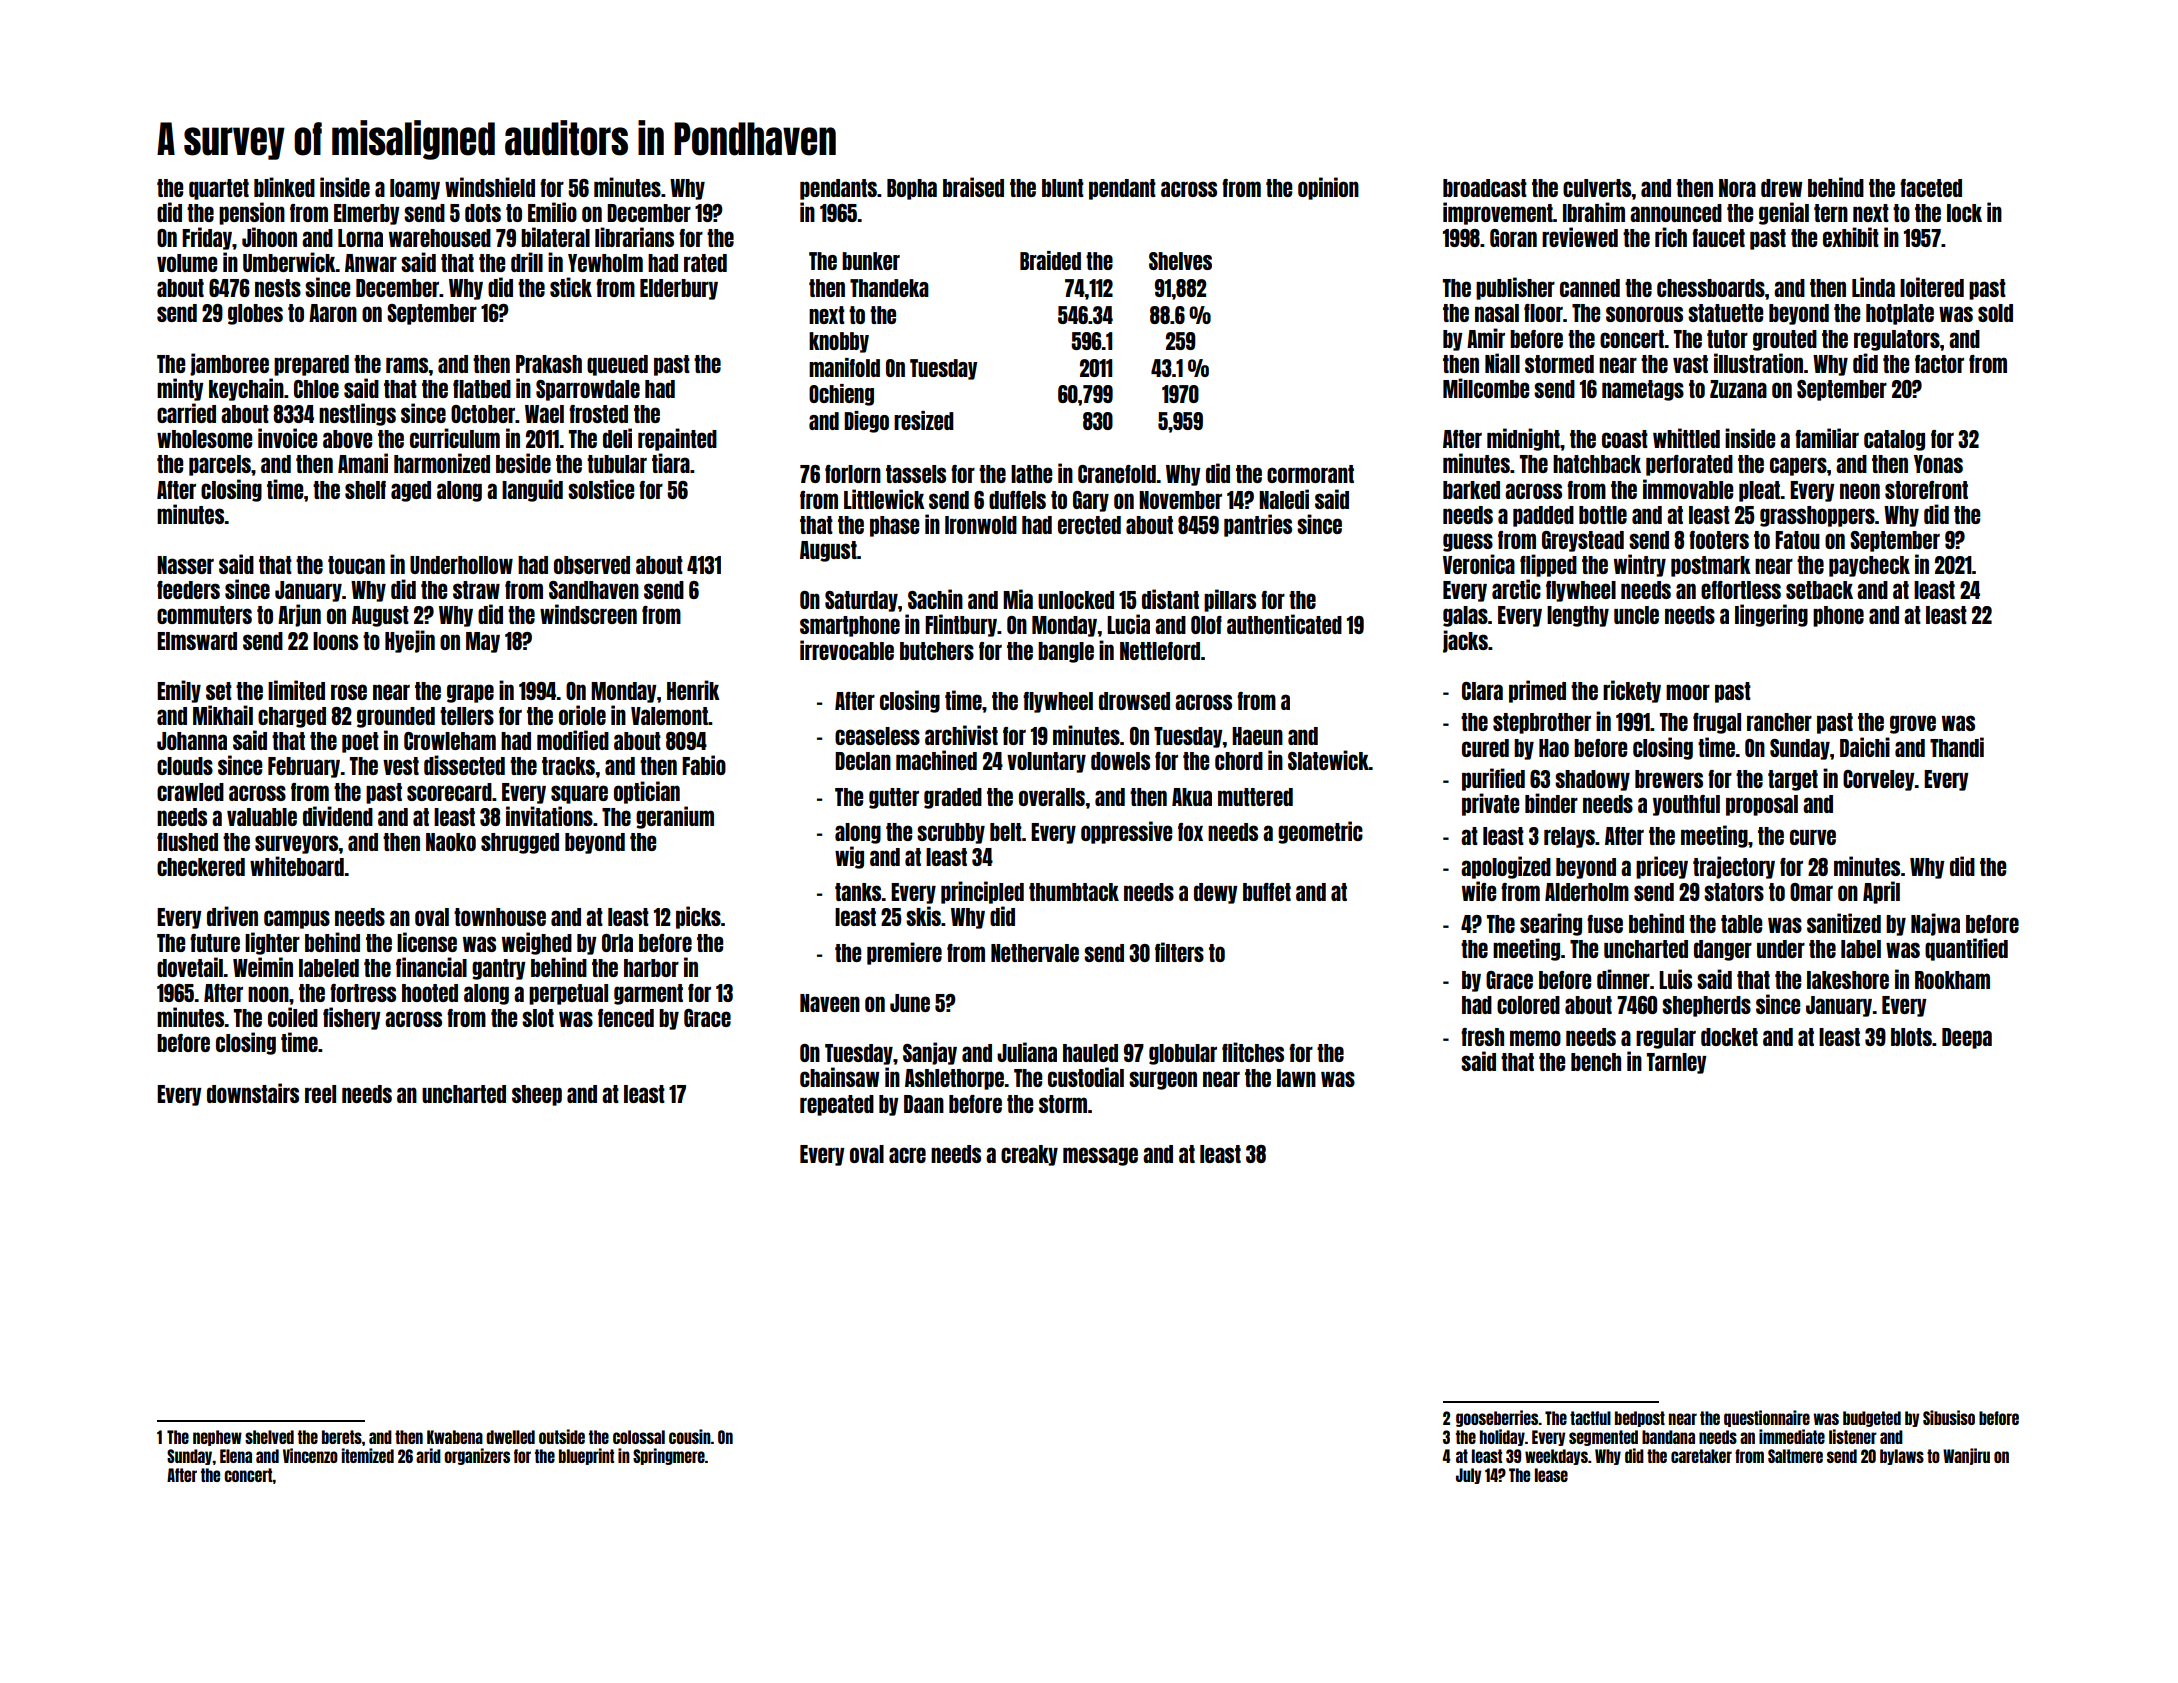 The width and height of the screenshot is (2178, 1683). What do you see at coordinates (1052, 797) in the screenshot?
I see `overalls` at bounding box center [1052, 797].
